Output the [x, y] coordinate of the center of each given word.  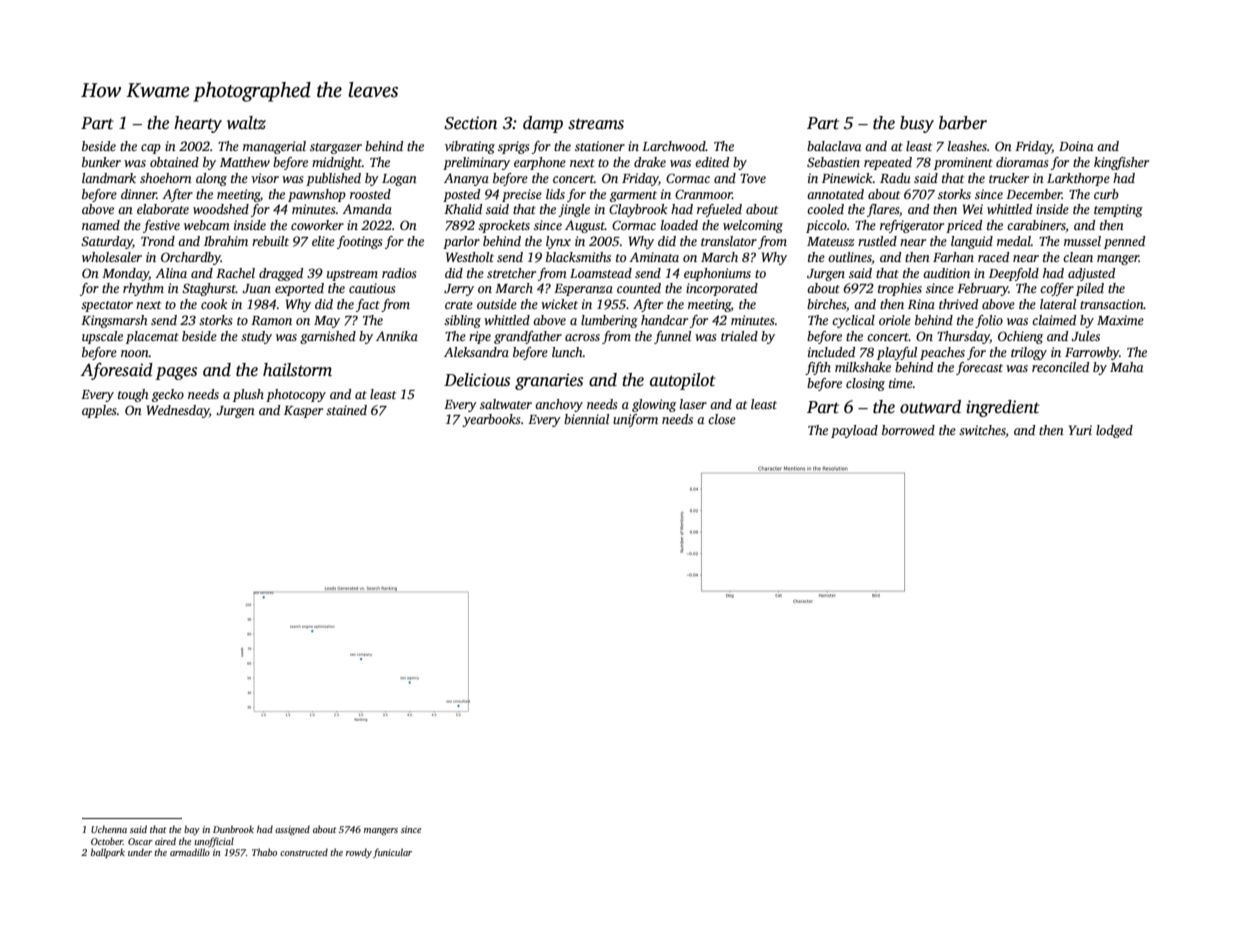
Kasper [303, 412]
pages [176, 373]
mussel [1082, 241]
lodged [1114, 431]
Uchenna [109, 829]
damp [543, 124]
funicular [392, 853]
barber [963, 123]
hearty [198, 124]
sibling [462, 321]
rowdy [359, 853]
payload [854, 431]
